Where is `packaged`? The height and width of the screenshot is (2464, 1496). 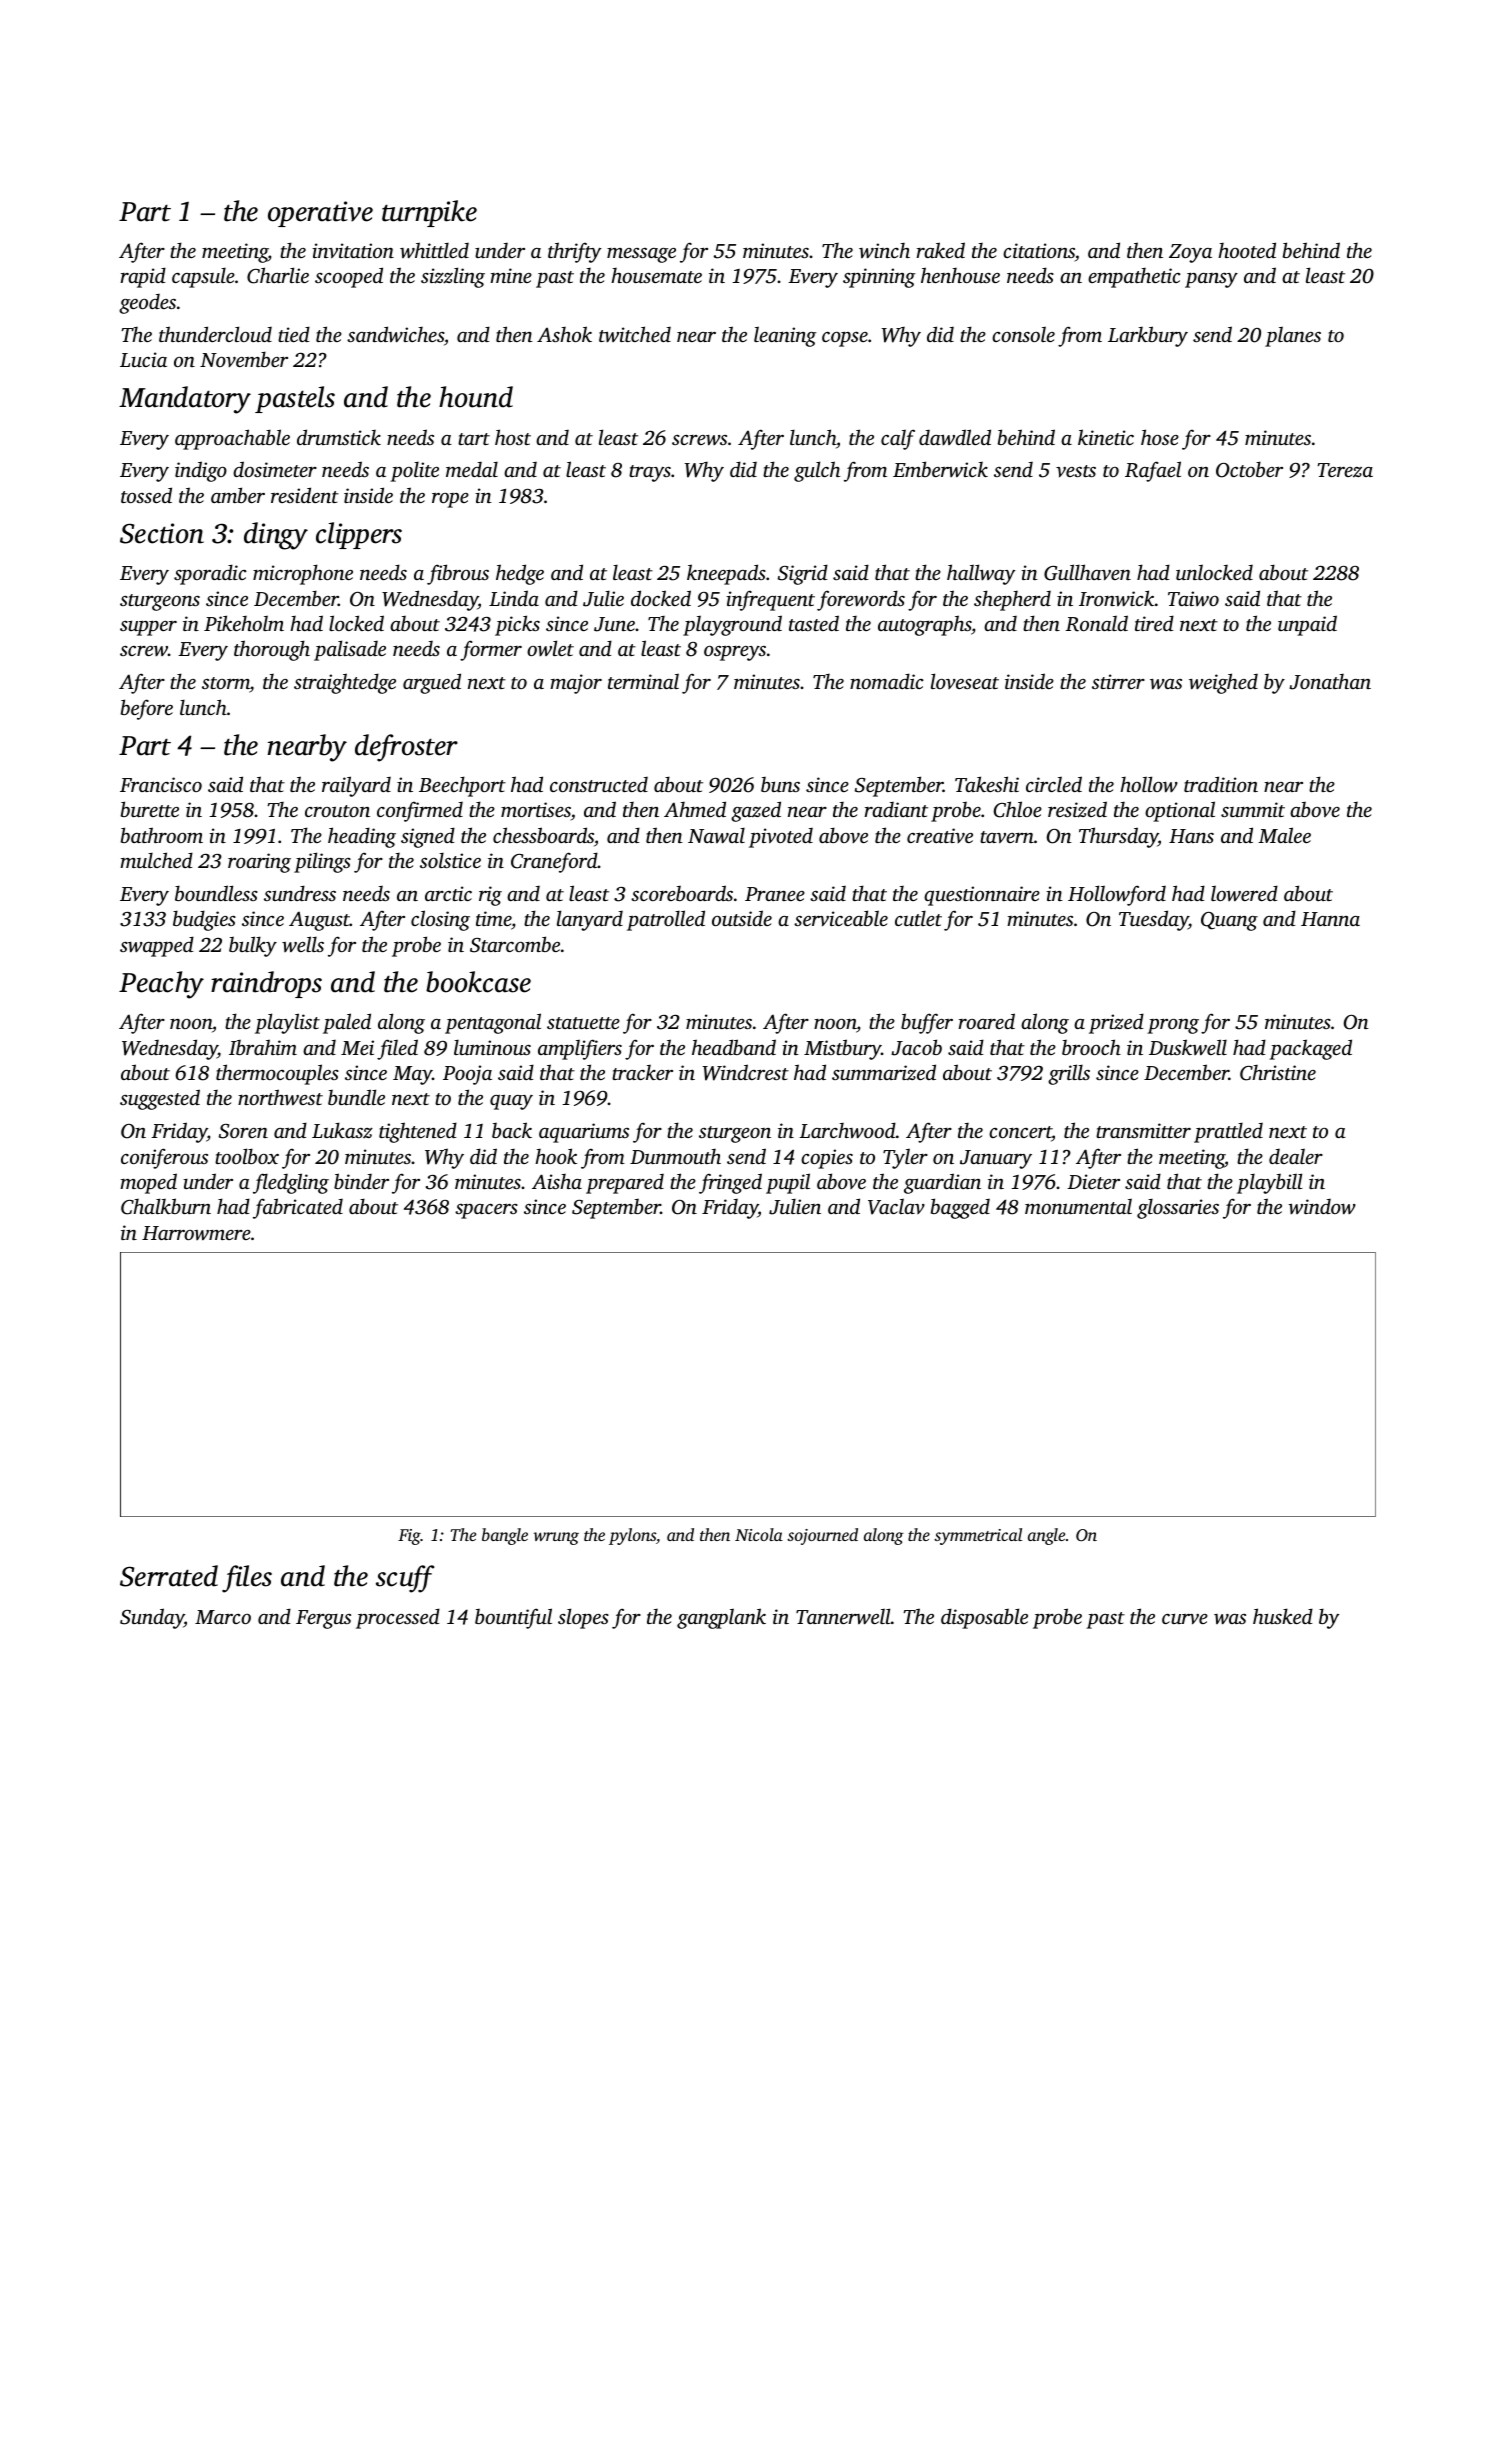
packaged is located at coordinates (1310, 1049).
